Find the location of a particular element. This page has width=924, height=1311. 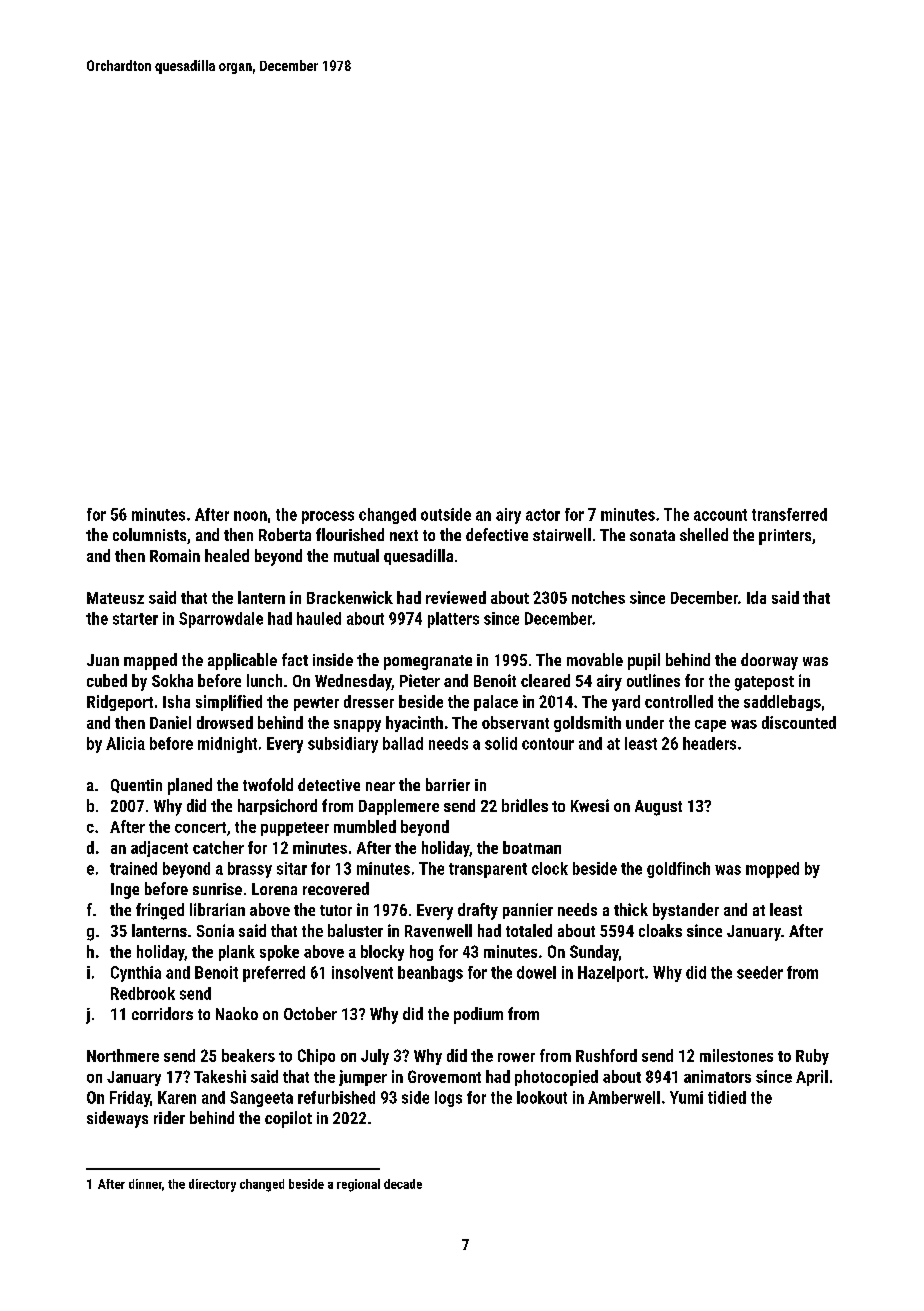

rider is located at coordinates (169, 1117).
